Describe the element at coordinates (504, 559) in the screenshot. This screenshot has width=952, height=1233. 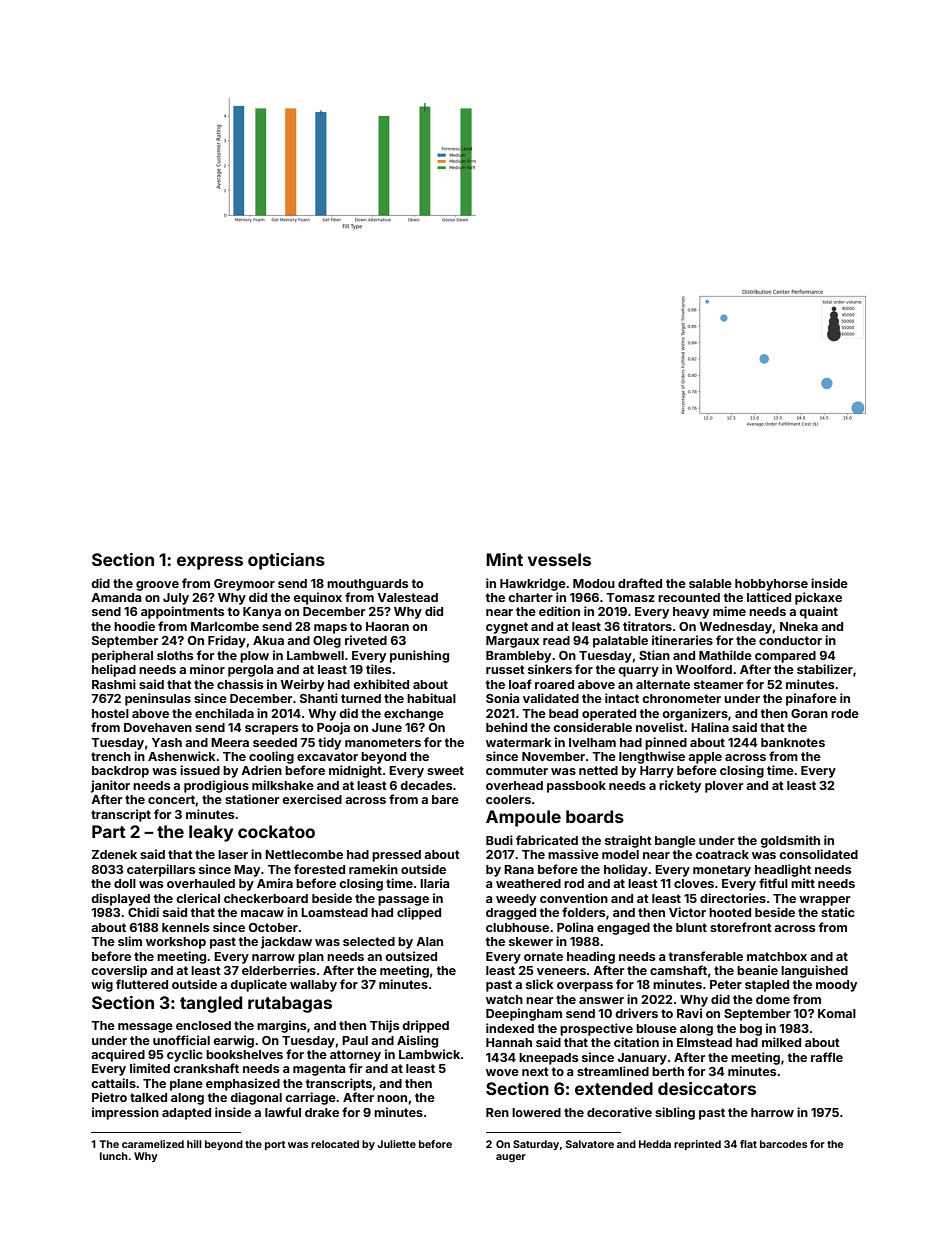
I see `Mint` at that location.
